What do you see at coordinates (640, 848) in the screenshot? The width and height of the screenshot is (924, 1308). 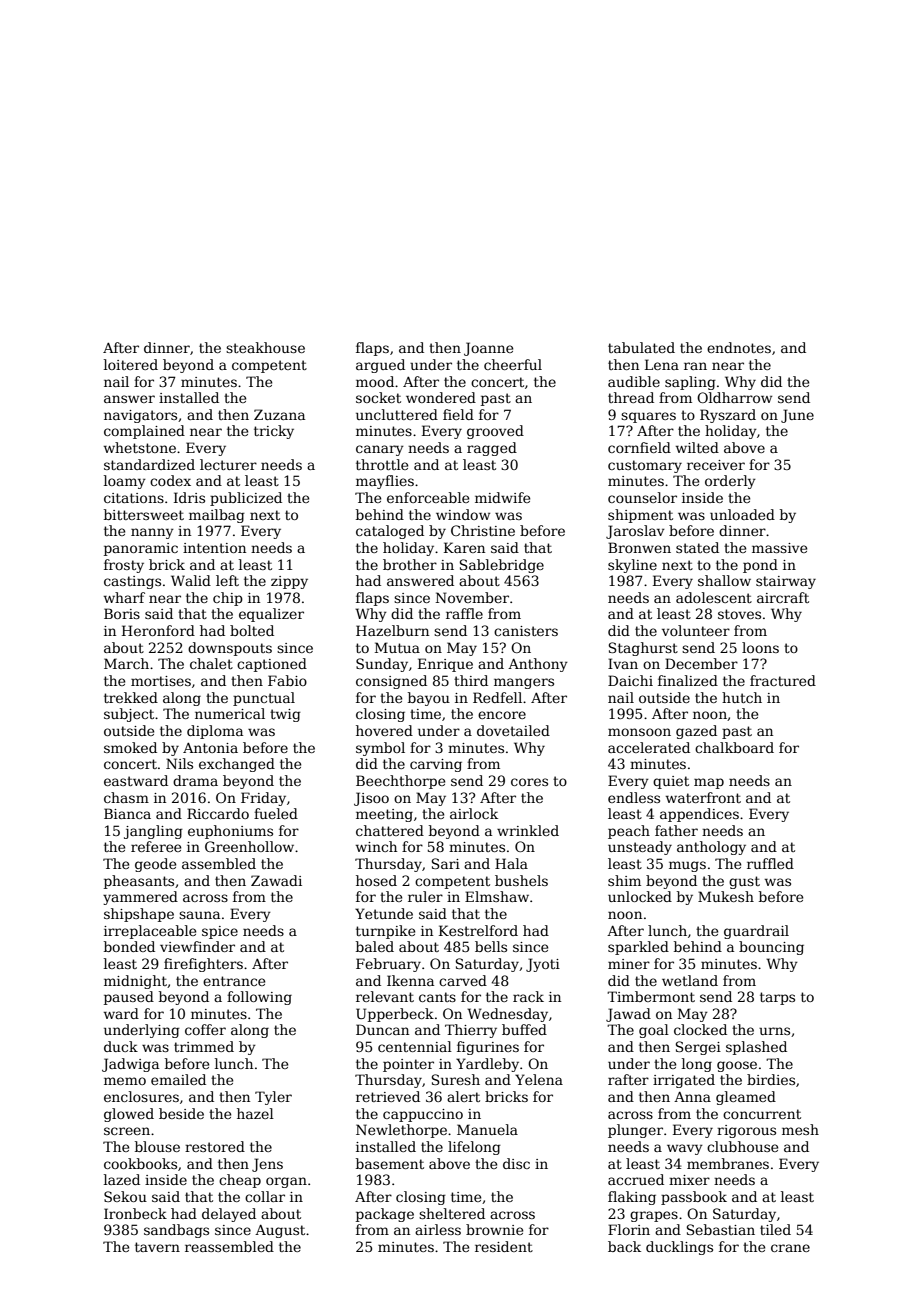 I see `unsteady` at bounding box center [640, 848].
